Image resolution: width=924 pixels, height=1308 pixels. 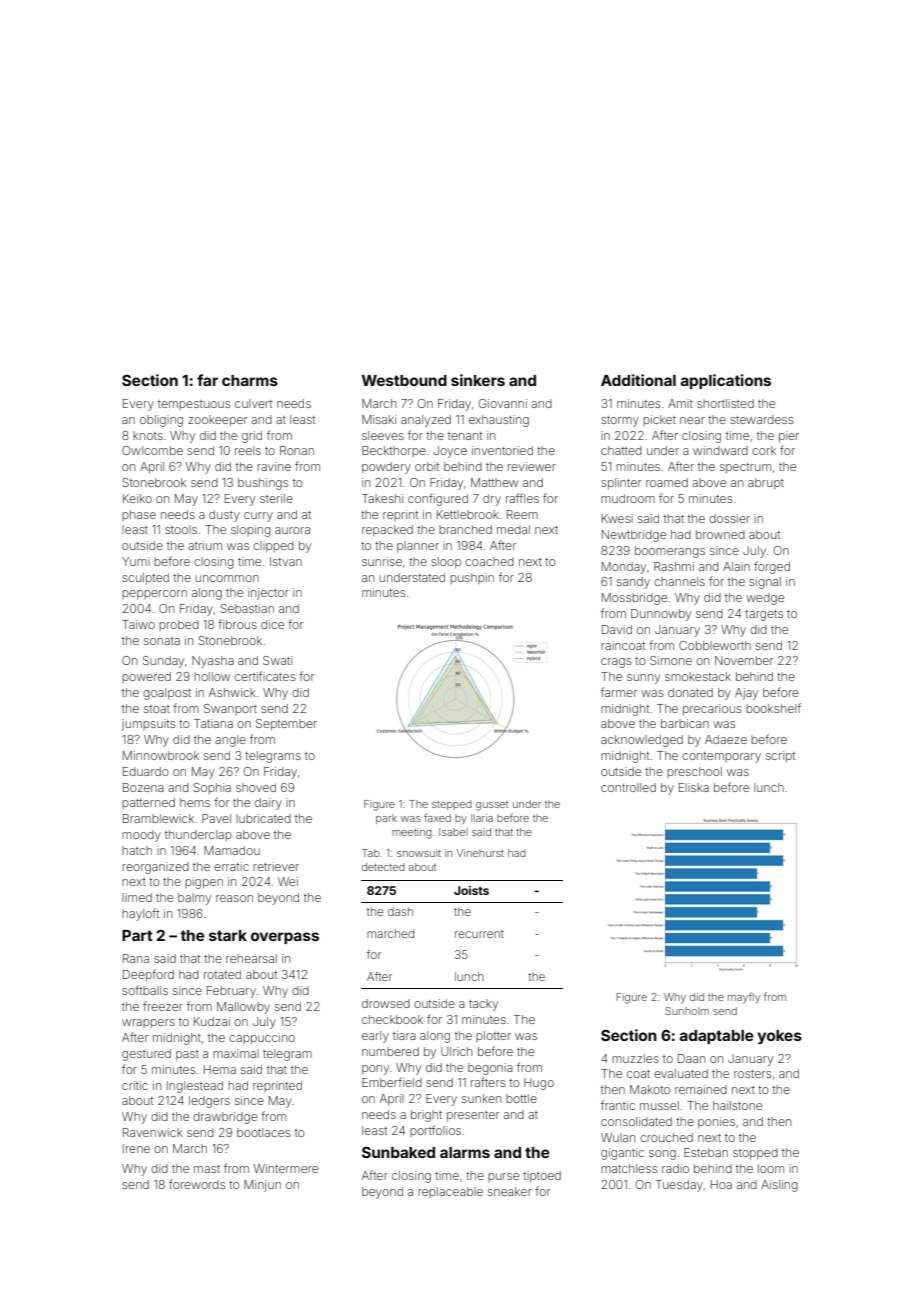 What do you see at coordinates (146, 677) in the screenshot?
I see `powered` at bounding box center [146, 677].
